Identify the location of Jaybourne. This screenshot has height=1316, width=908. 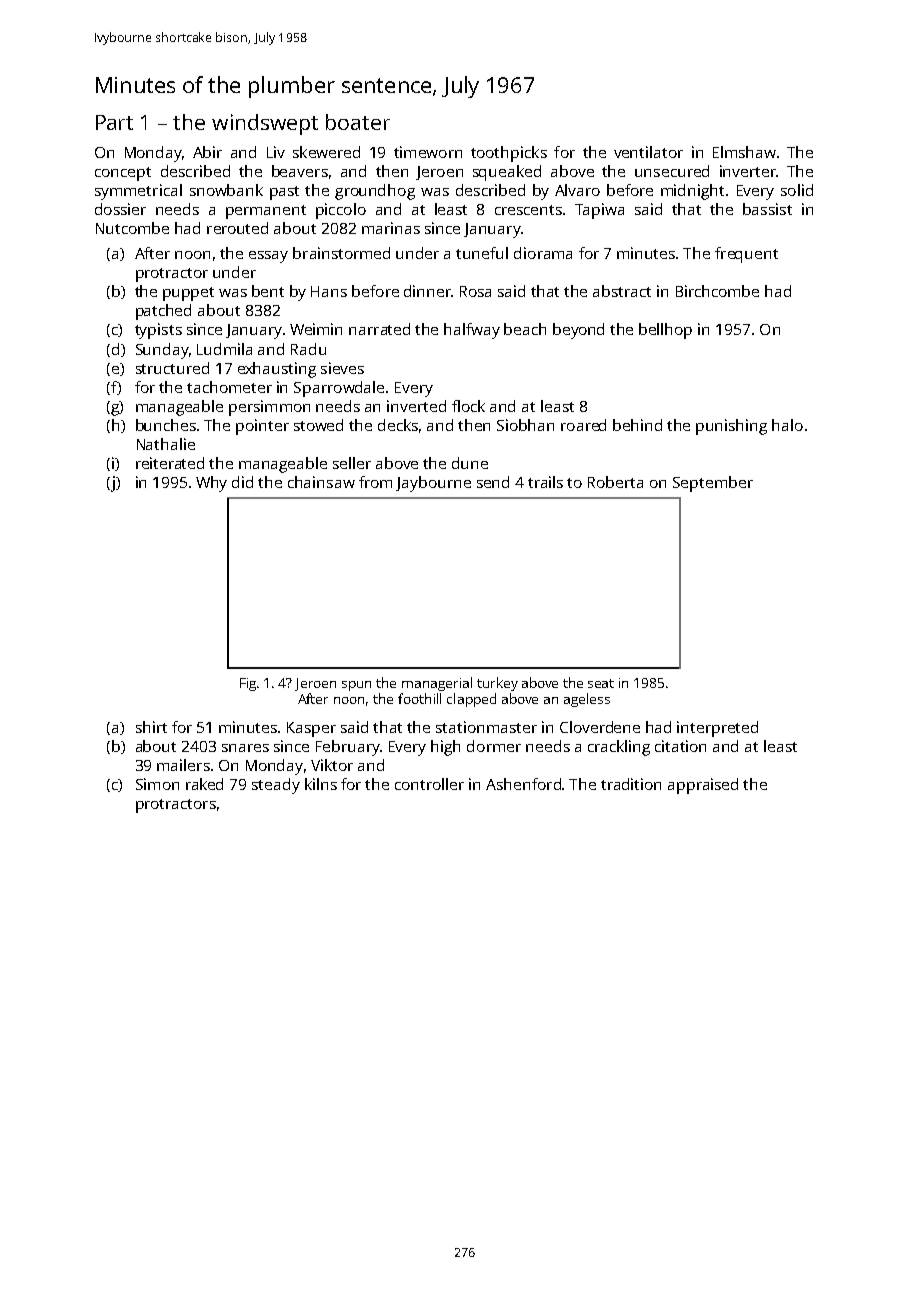
(433, 484).
